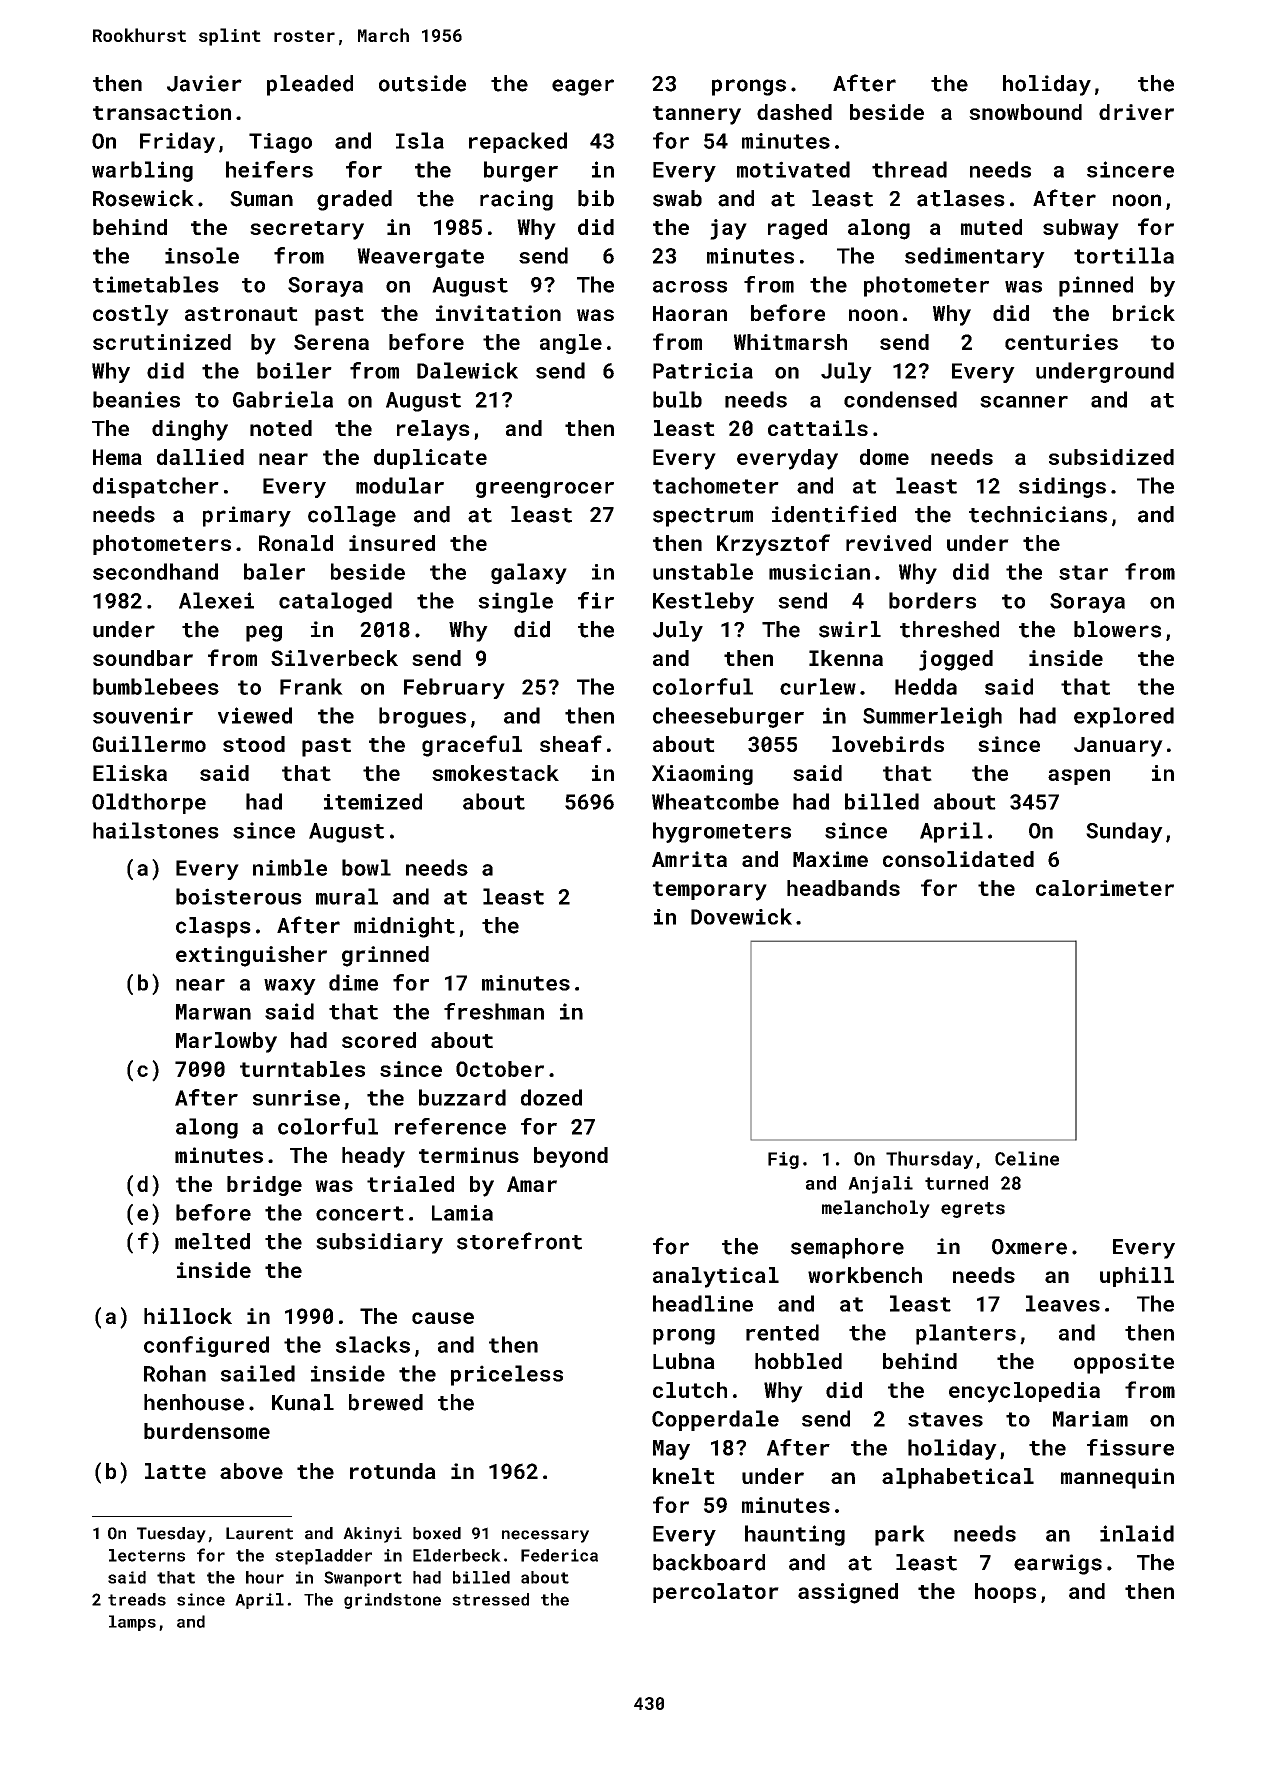 This screenshot has width=1267, height=1792. Describe the element at coordinates (1027, 1158) in the screenshot. I see `Celine` at that location.
